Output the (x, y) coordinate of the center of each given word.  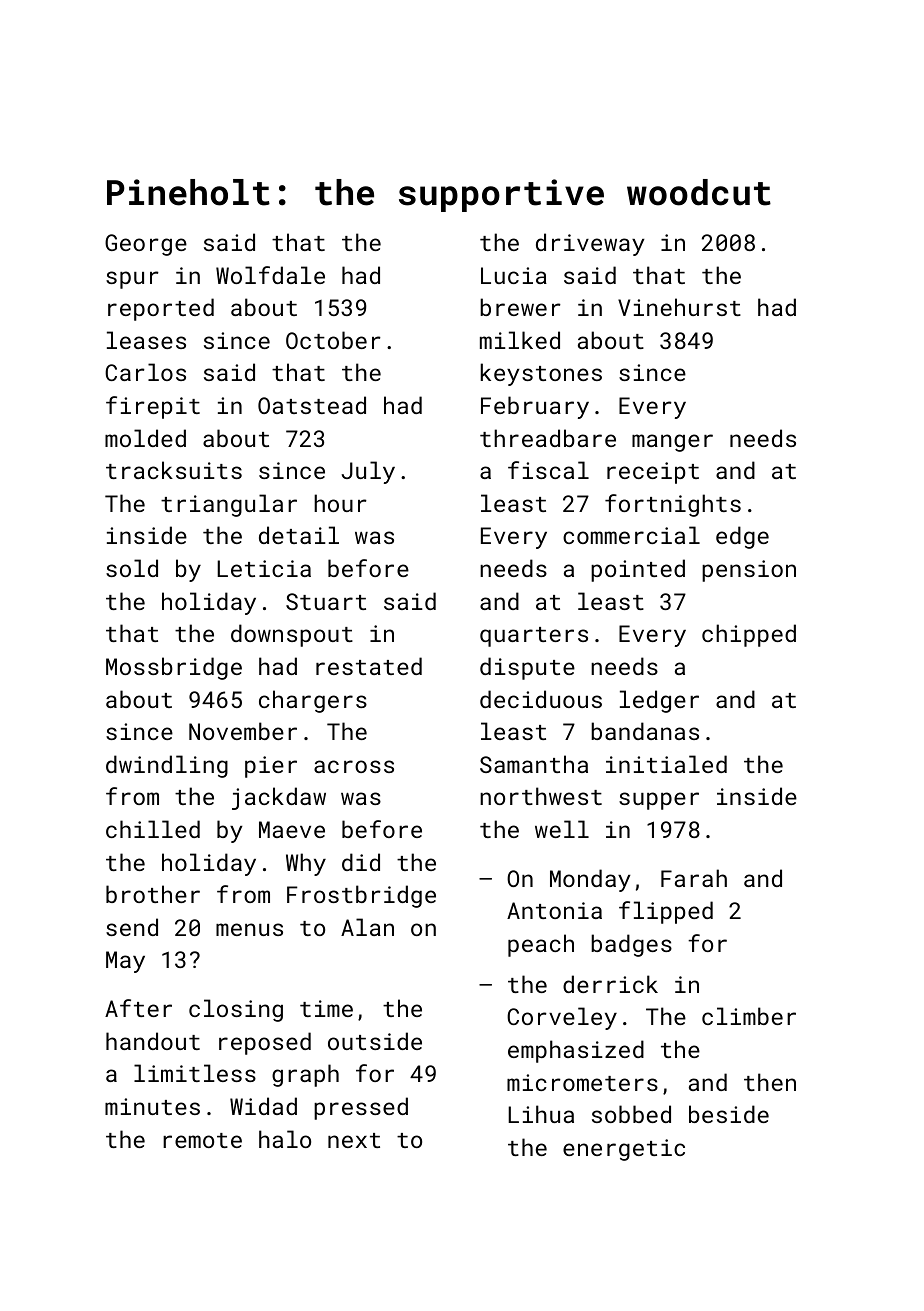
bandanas (645, 731)
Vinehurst (679, 307)
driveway (590, 244)
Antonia (554, 910)
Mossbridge (174, 668)
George (146, 245)
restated (369, 666)
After (138, 1008)
